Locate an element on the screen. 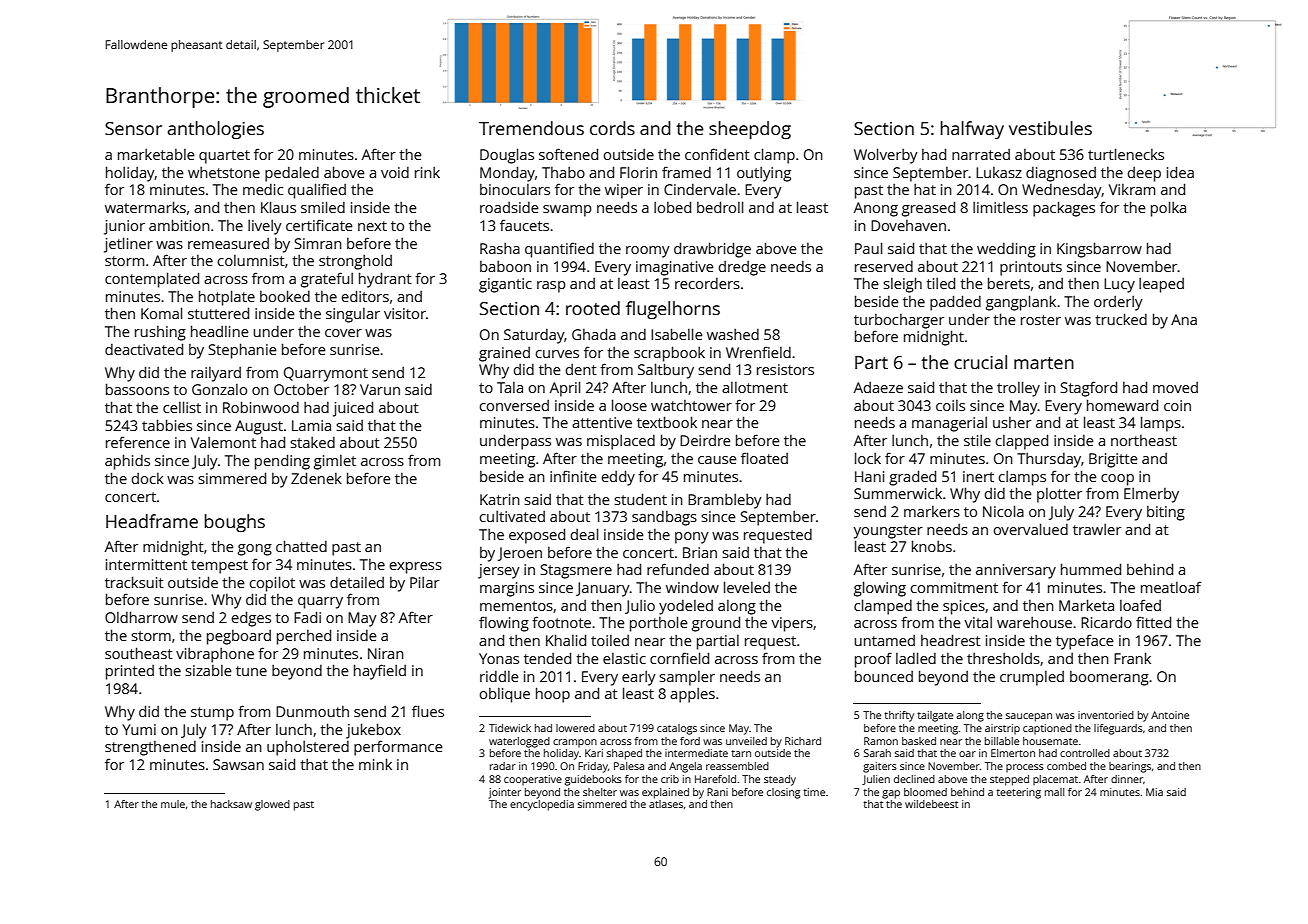 The height and width of the screenshot is (924, 1308). hydrant is located at coordinates (385, 280).
